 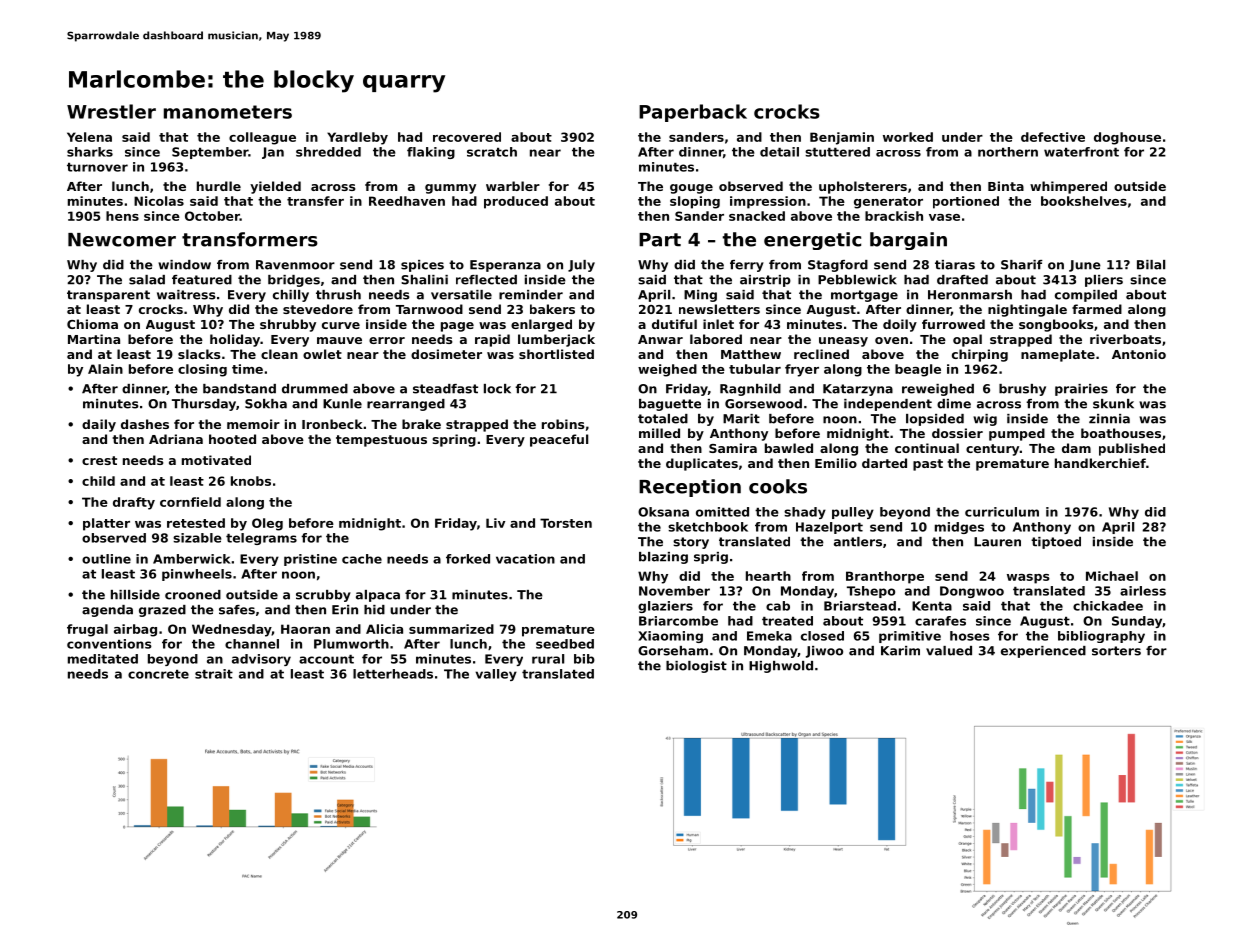 I want to click on Bilal, so click(x=1151, y=265).
